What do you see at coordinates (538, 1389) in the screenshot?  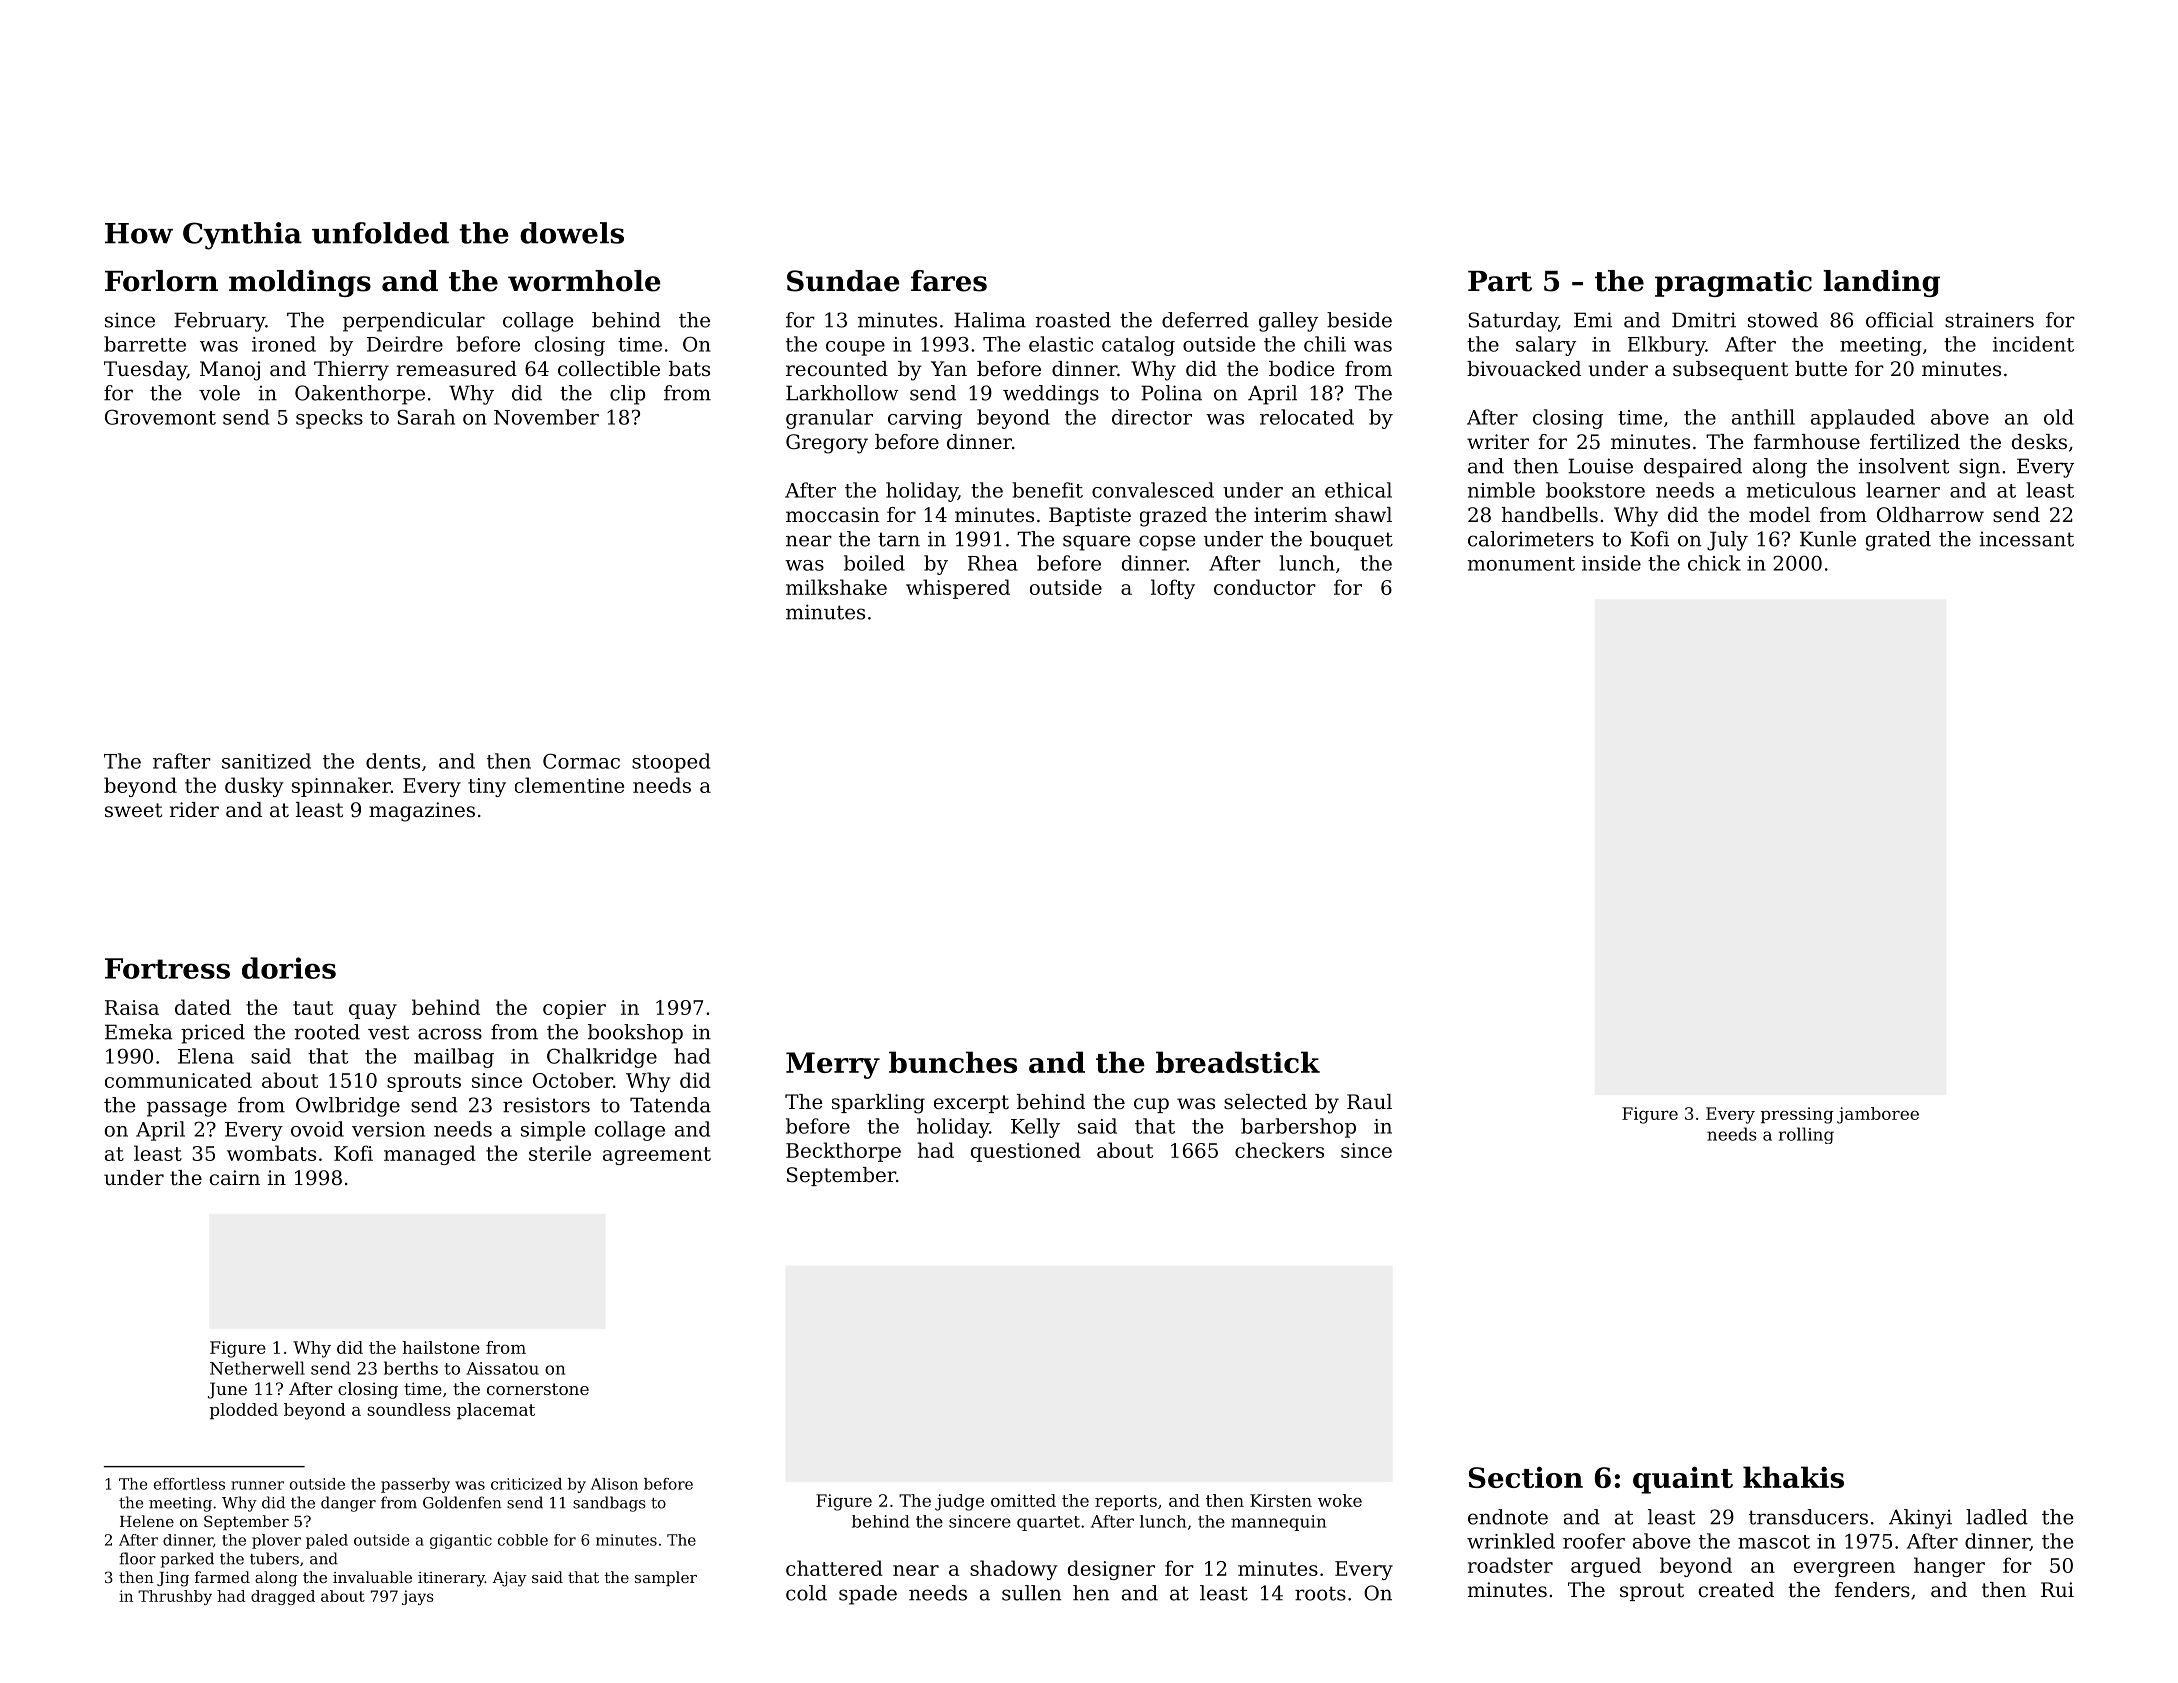 I see `cornerstone` at bounding box center [538, 1389].
